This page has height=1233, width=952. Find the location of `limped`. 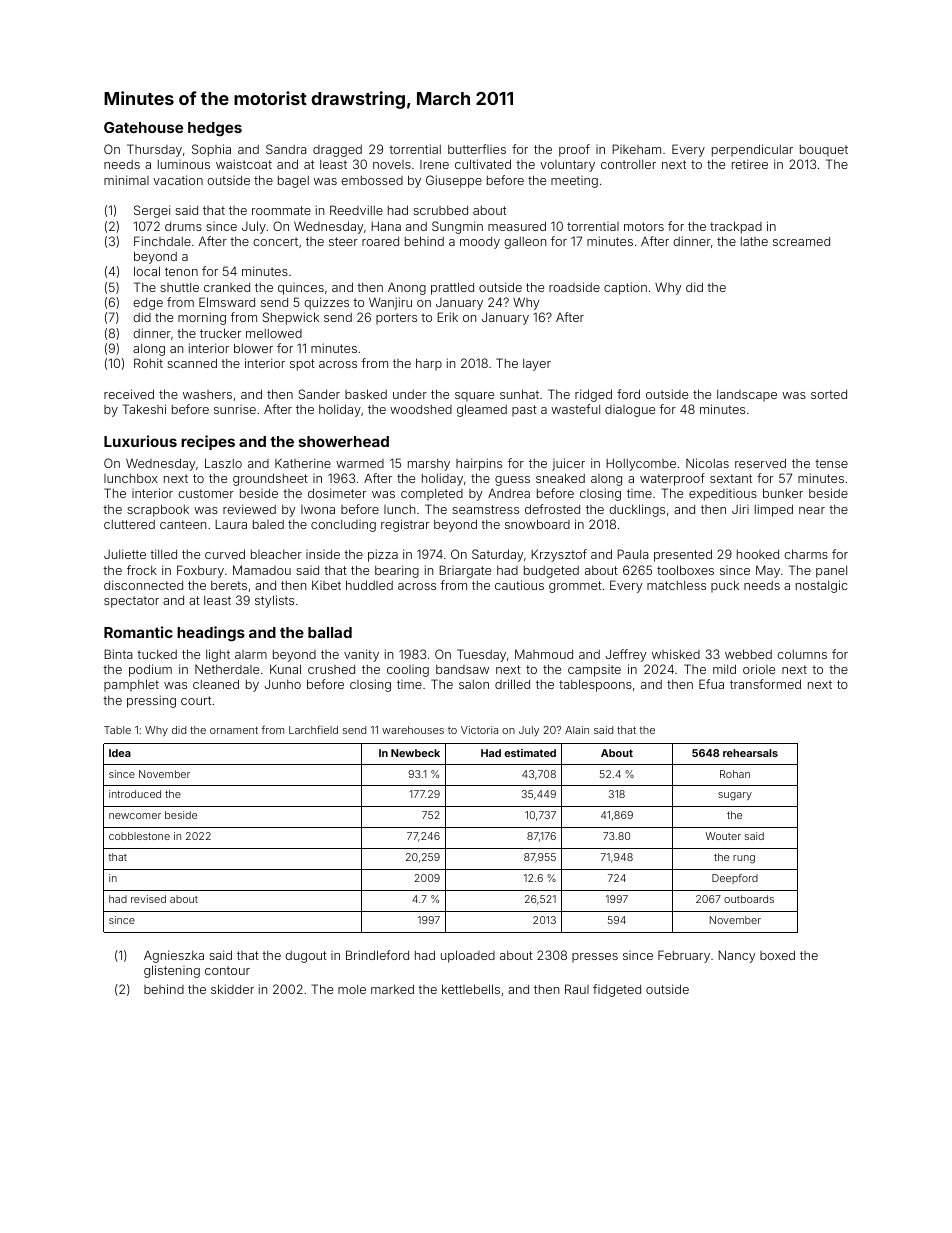

limped is located at coordinates (774, 510).
